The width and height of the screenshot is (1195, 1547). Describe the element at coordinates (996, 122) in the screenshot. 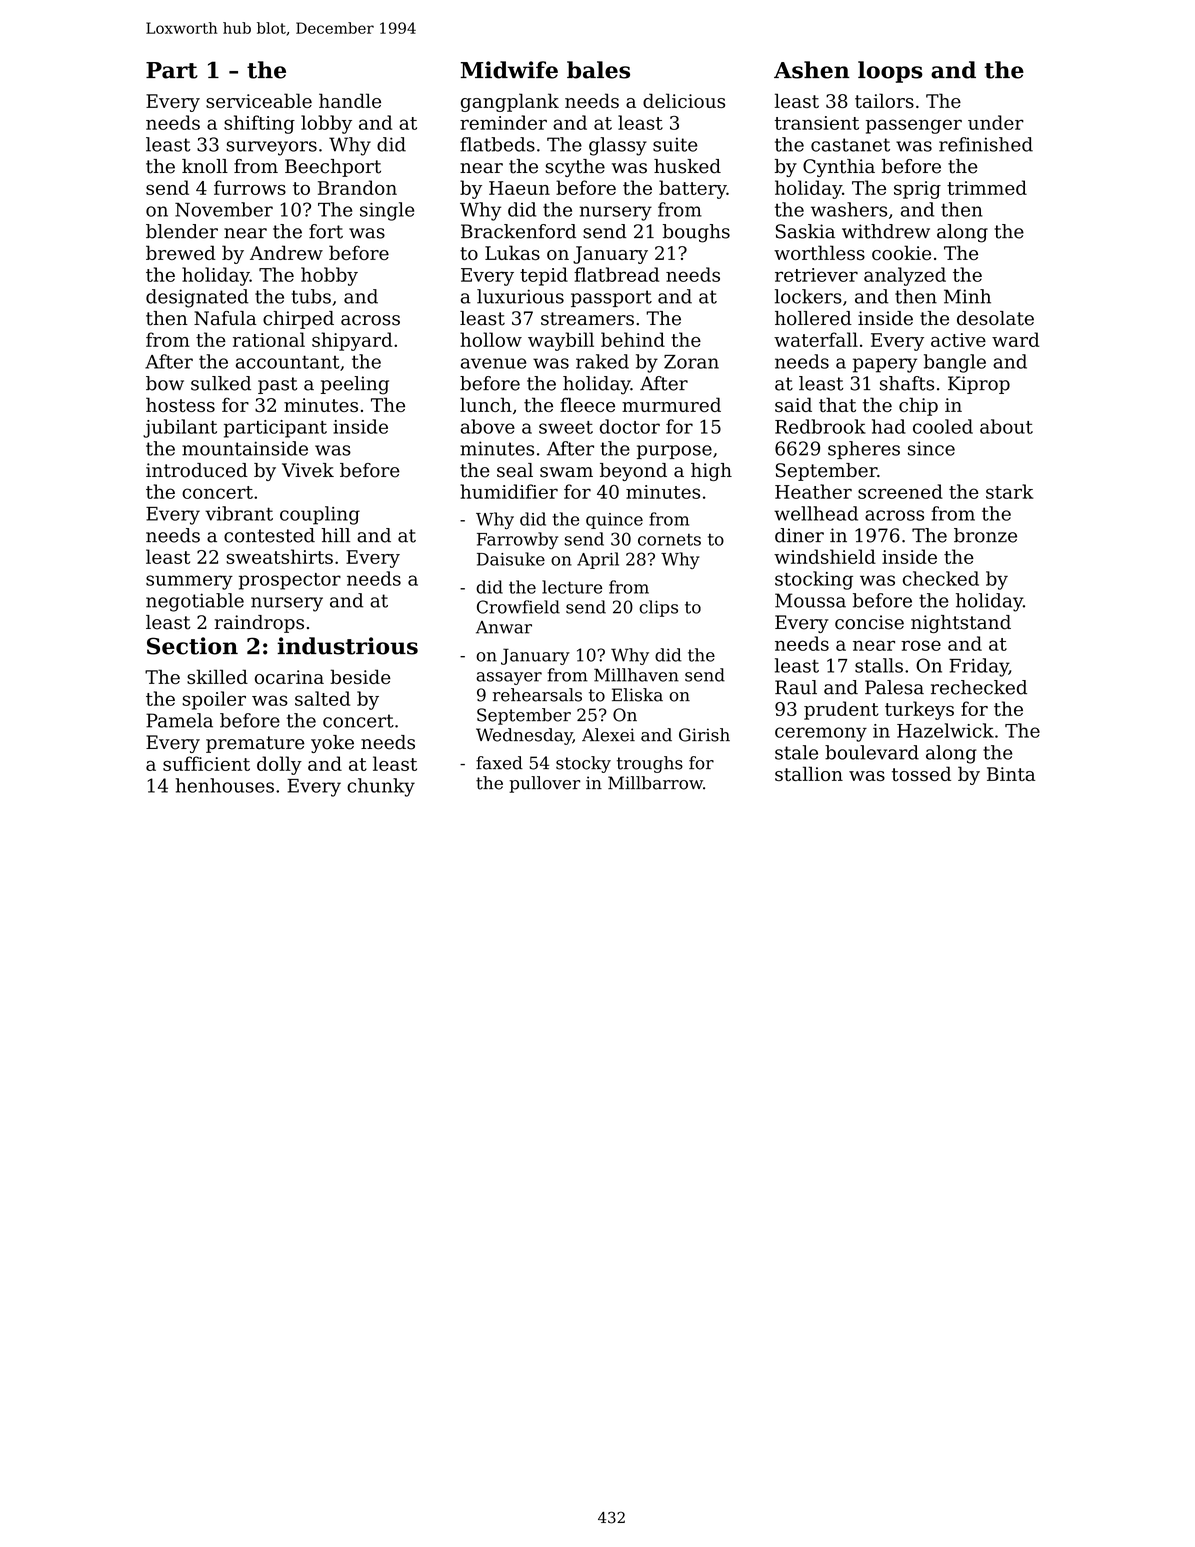

I see `under` at that location.
